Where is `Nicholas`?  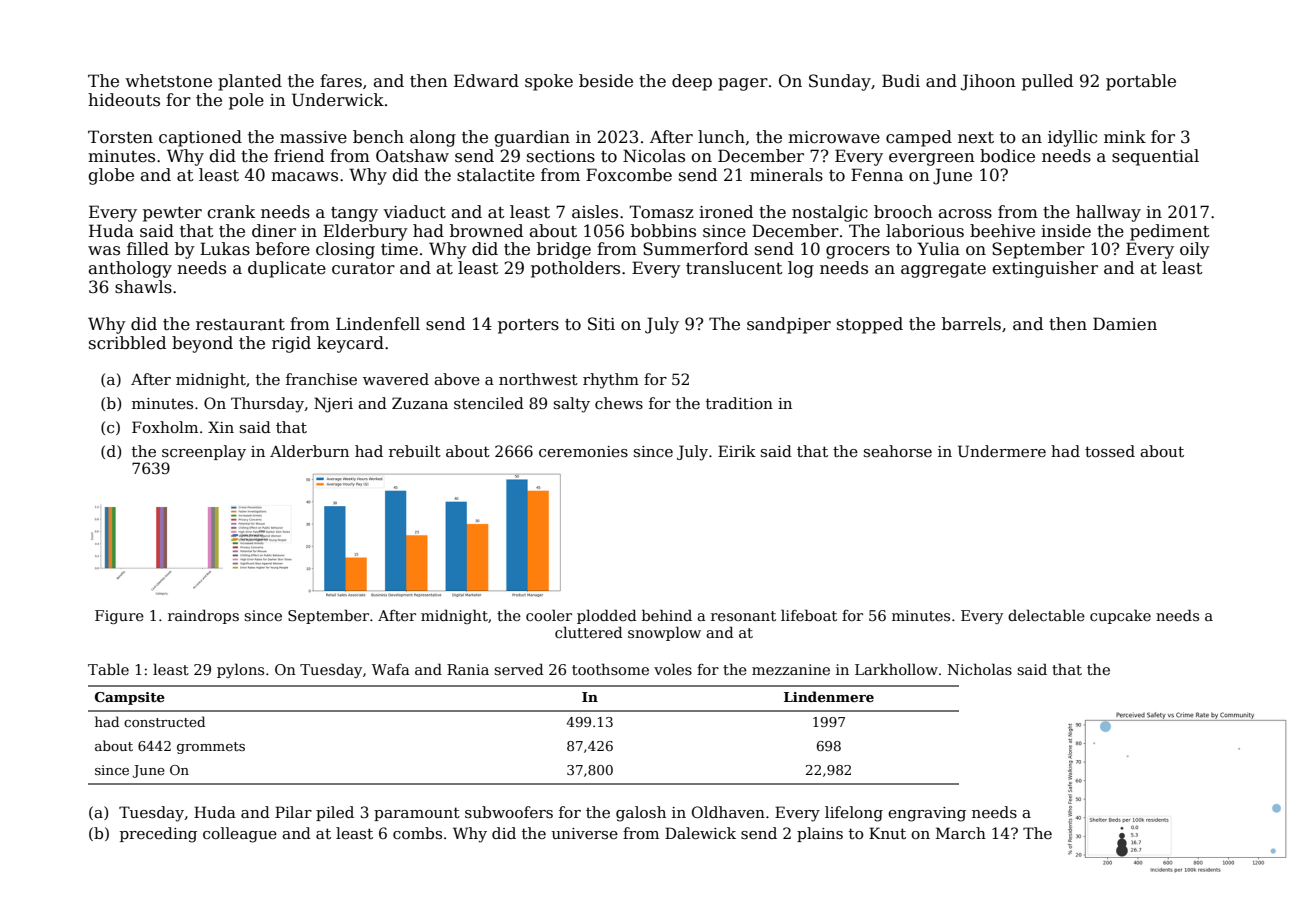
Nicholas is located at coordinates (980, 669).
